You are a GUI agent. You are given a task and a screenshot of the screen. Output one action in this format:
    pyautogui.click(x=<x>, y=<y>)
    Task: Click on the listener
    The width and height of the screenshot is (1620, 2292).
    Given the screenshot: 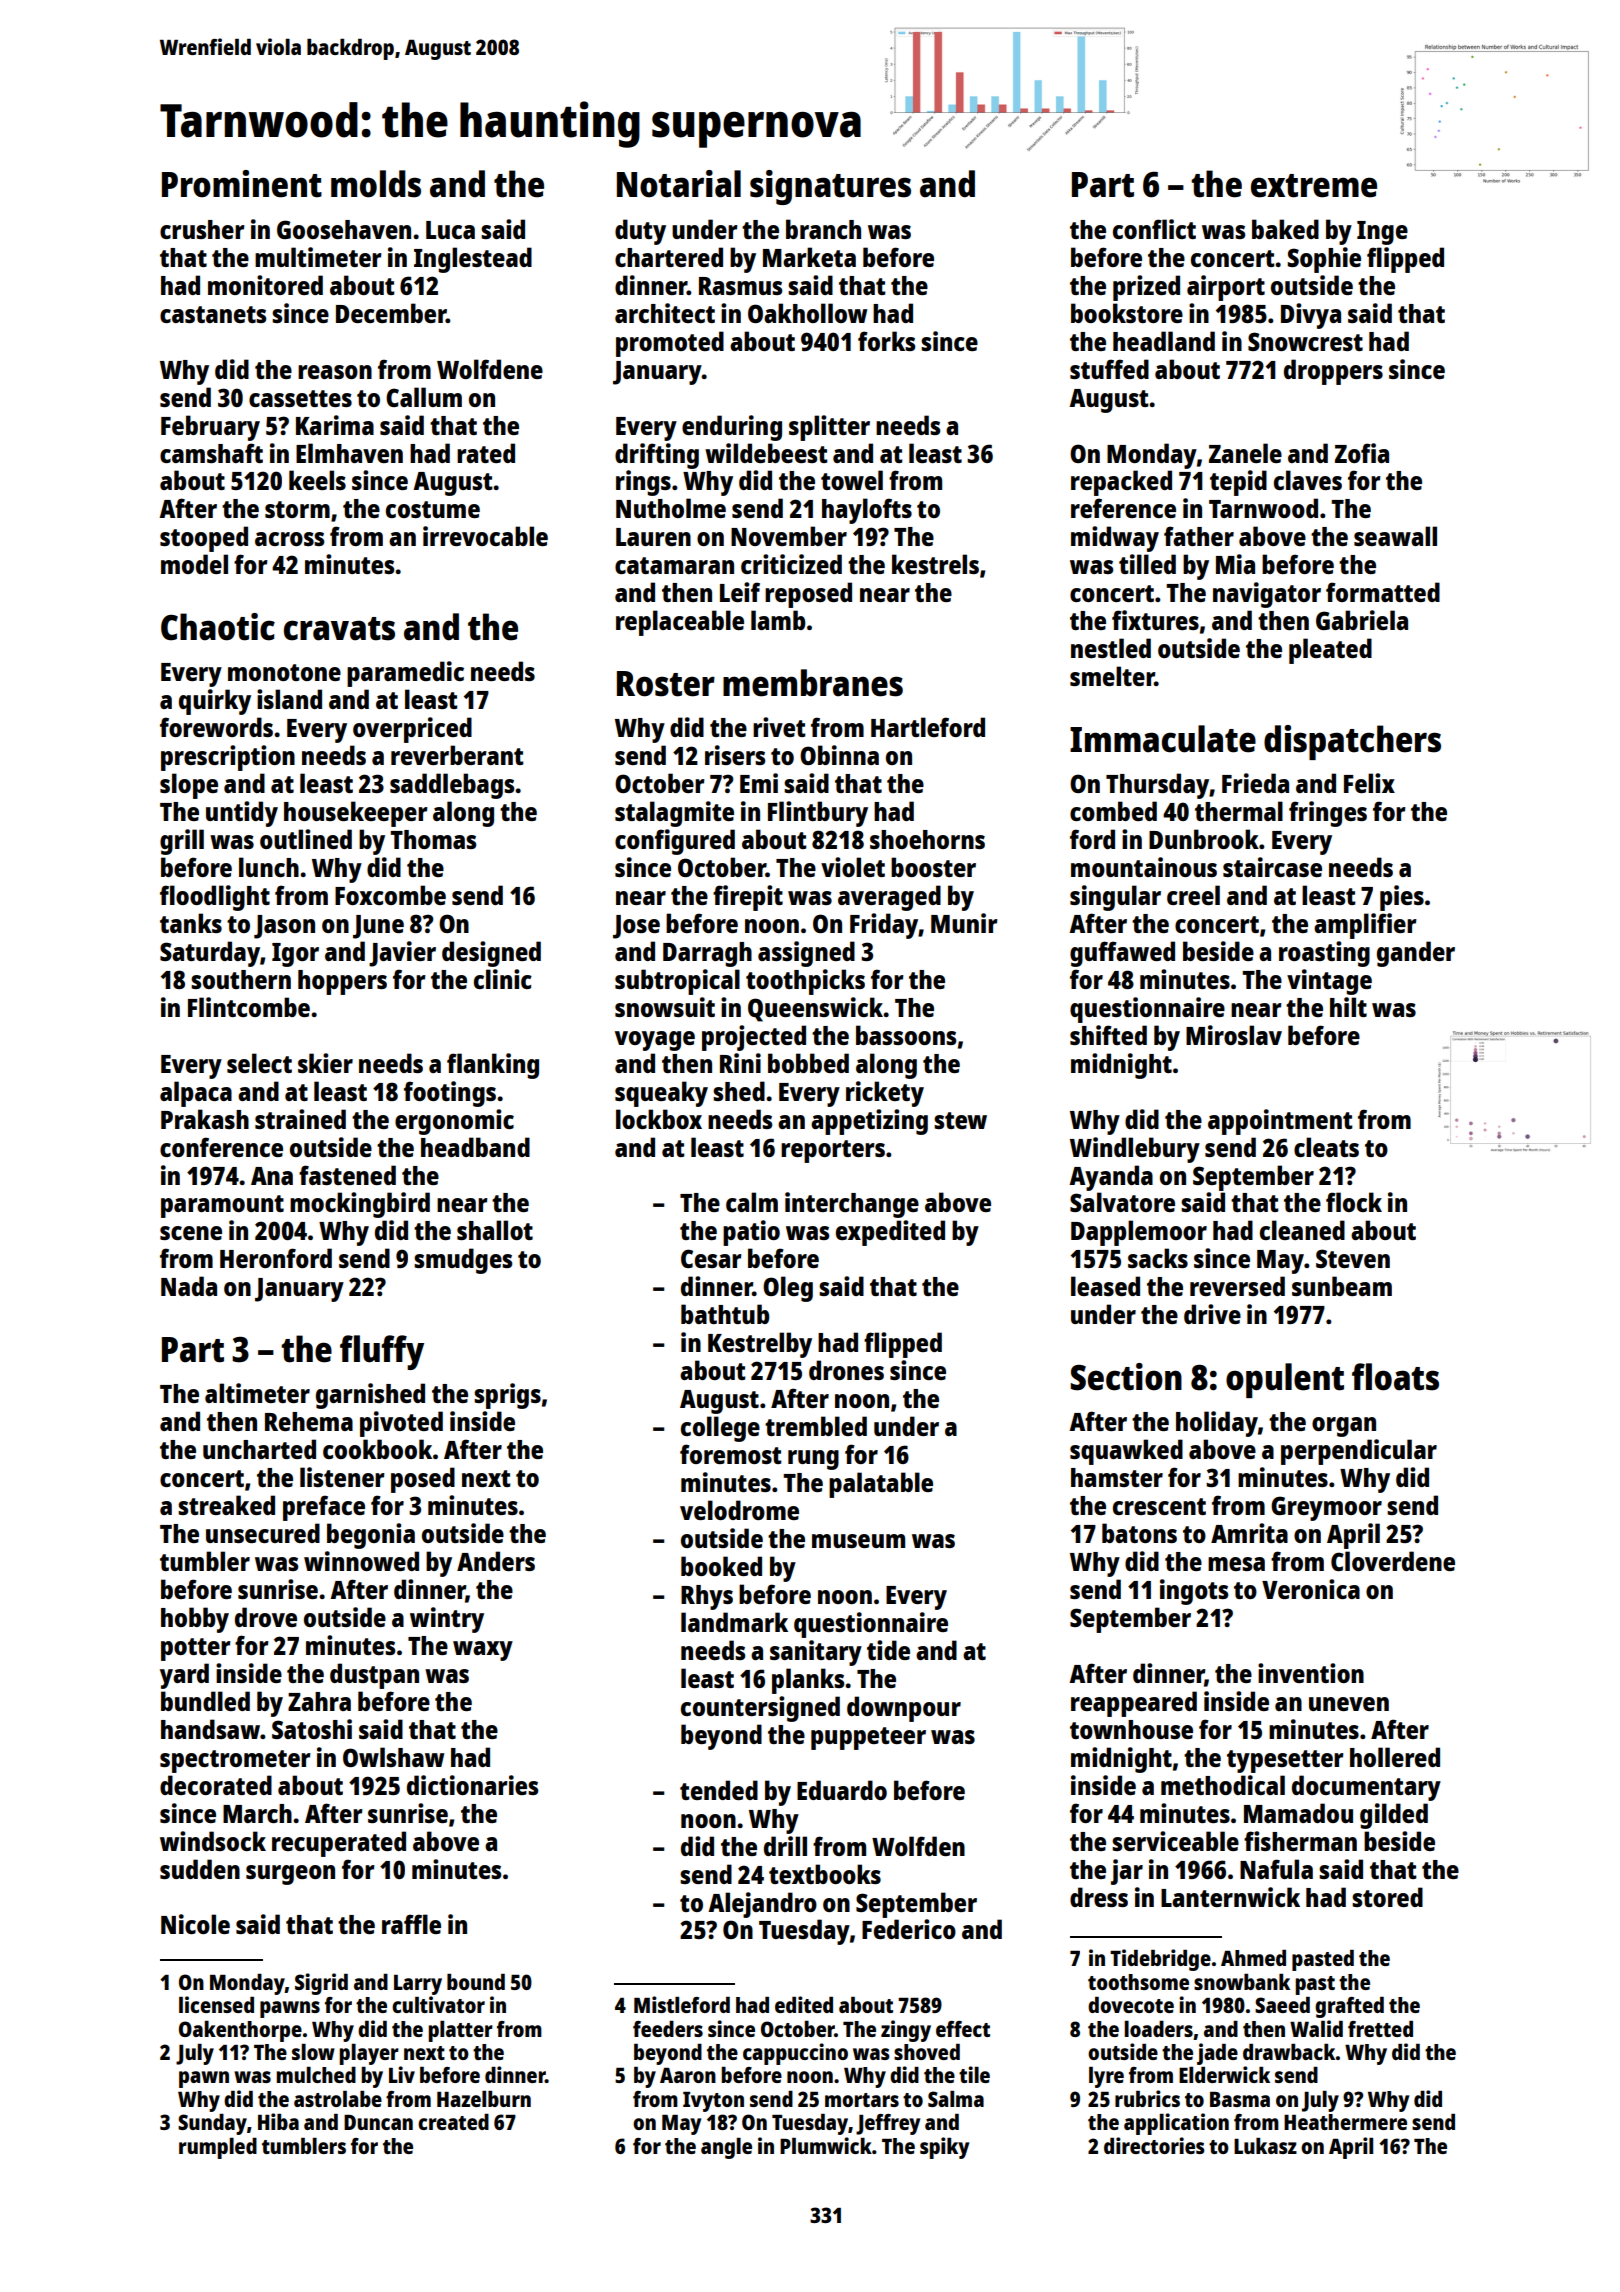 What is the action you would take?
    pyautogui.click(x=342, y=1477)
